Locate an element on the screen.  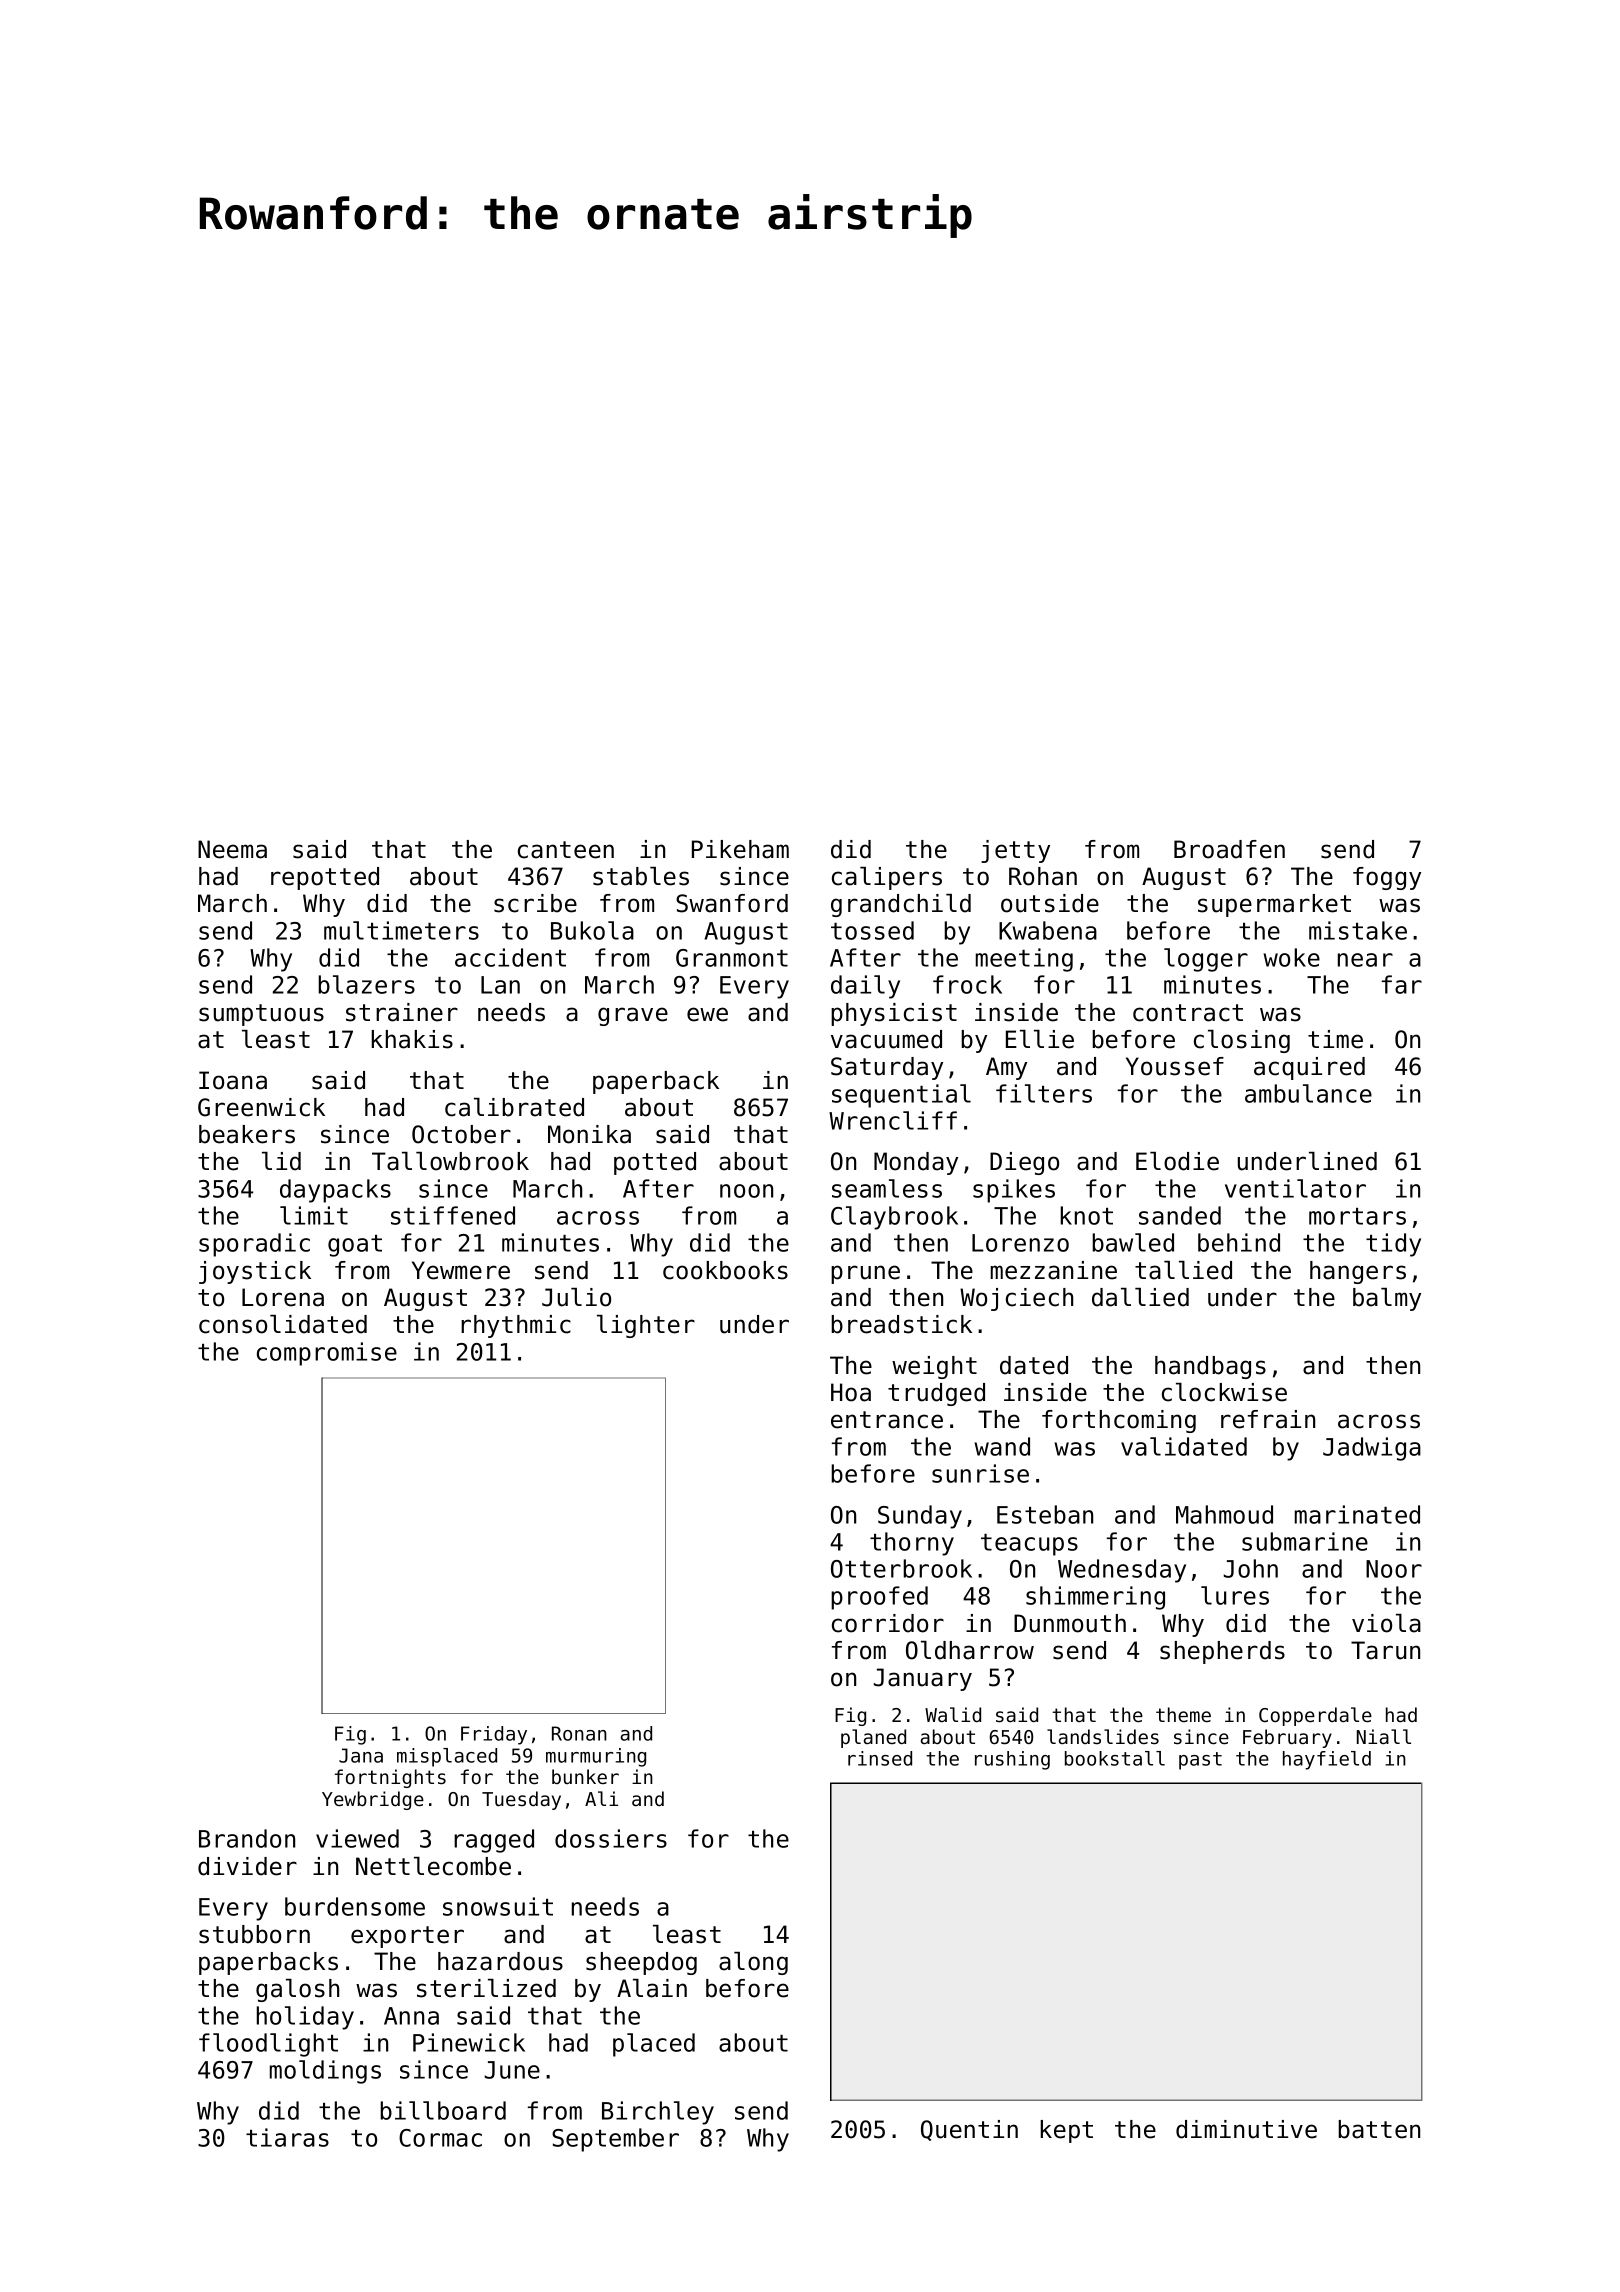
lighter is located at coordinates (646, 1326).
